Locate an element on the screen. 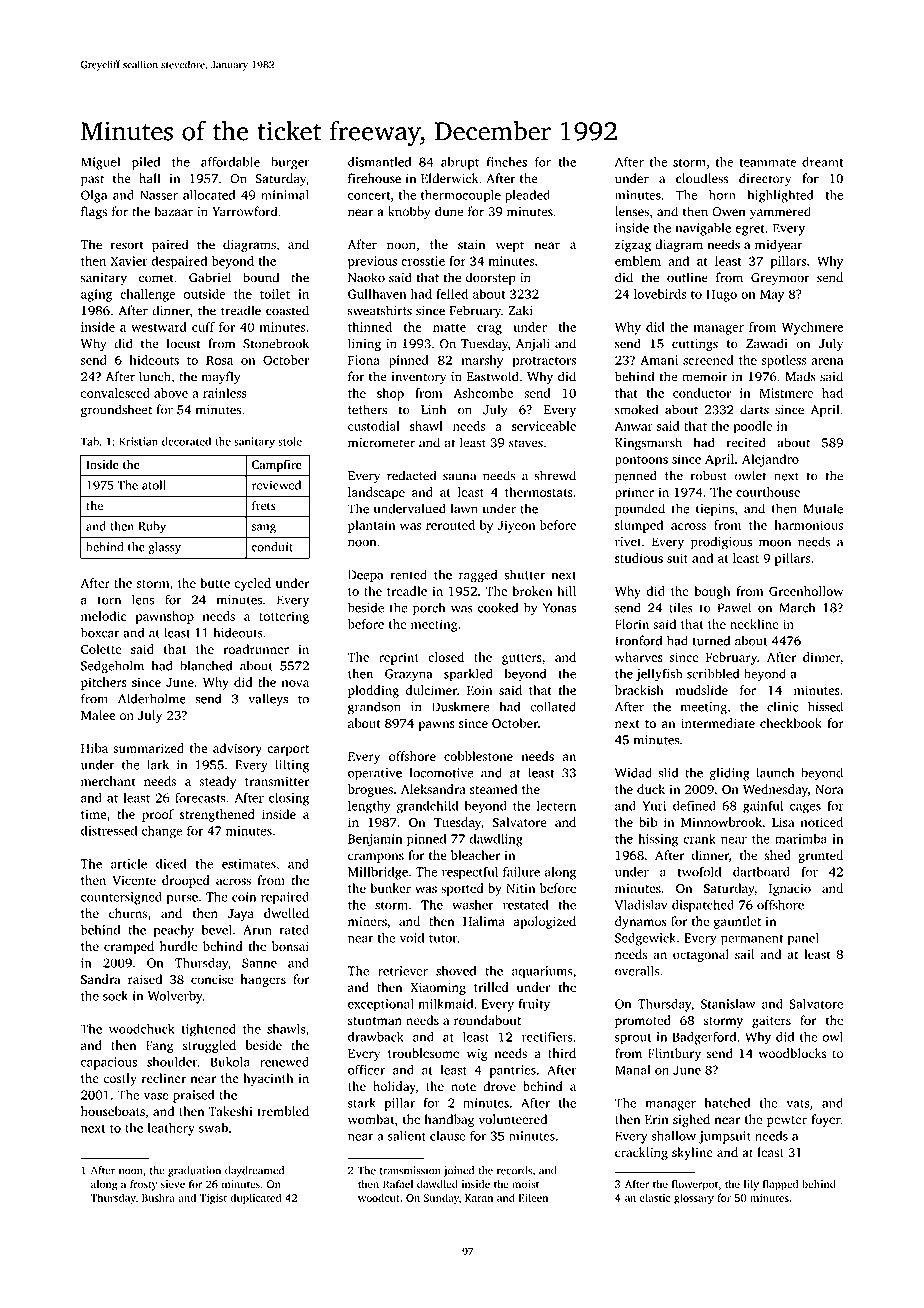 This screenshot has height=1308, width=924. cloudless is located at coordinates (702, 178).
